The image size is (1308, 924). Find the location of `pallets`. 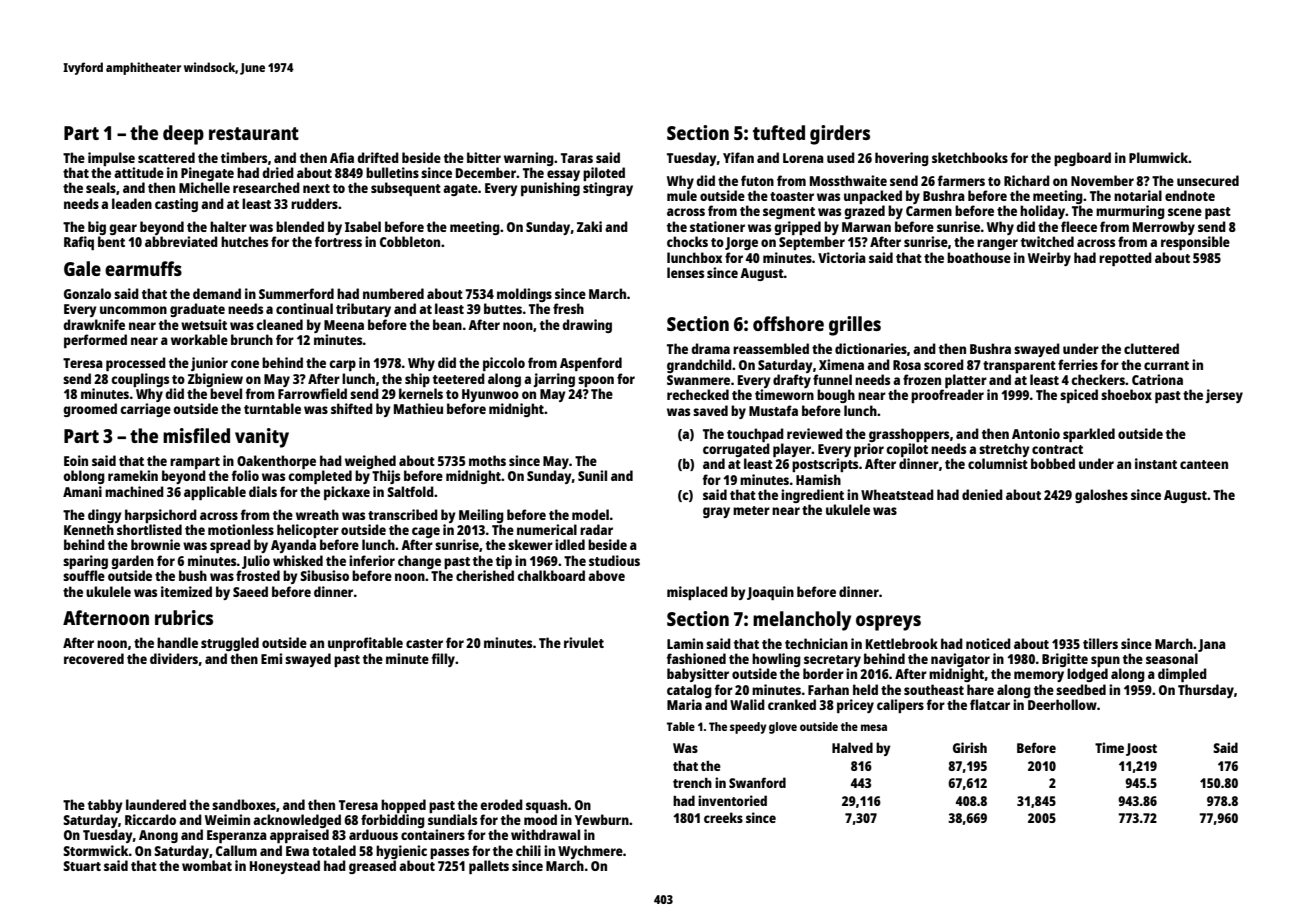

pallets is located at coordinates (489, 867).
